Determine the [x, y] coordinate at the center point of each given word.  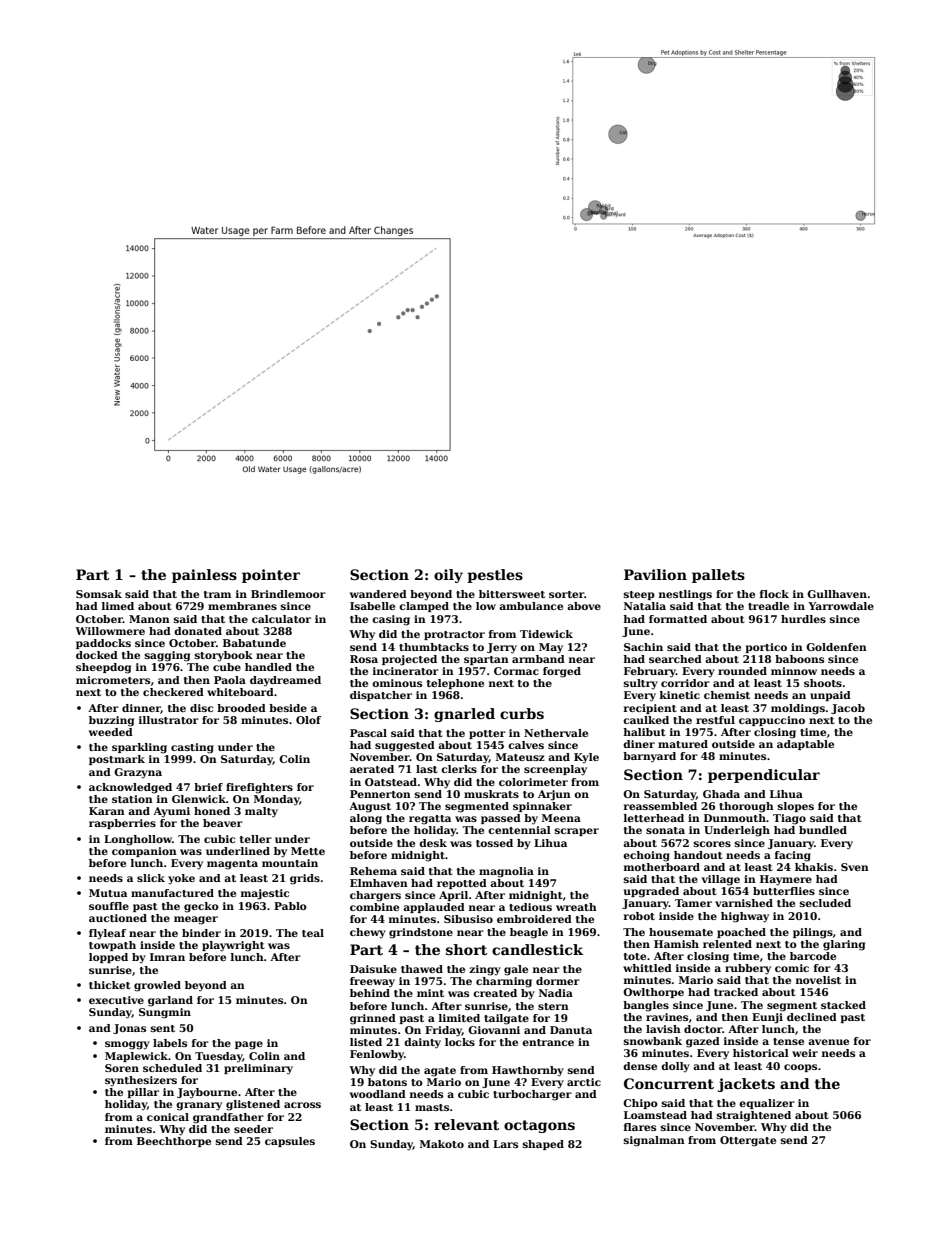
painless [204, 576]
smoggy [127, 1045]
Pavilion [655, 574]
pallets [718, 576]
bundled [823, 830]
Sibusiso [468, 919]
